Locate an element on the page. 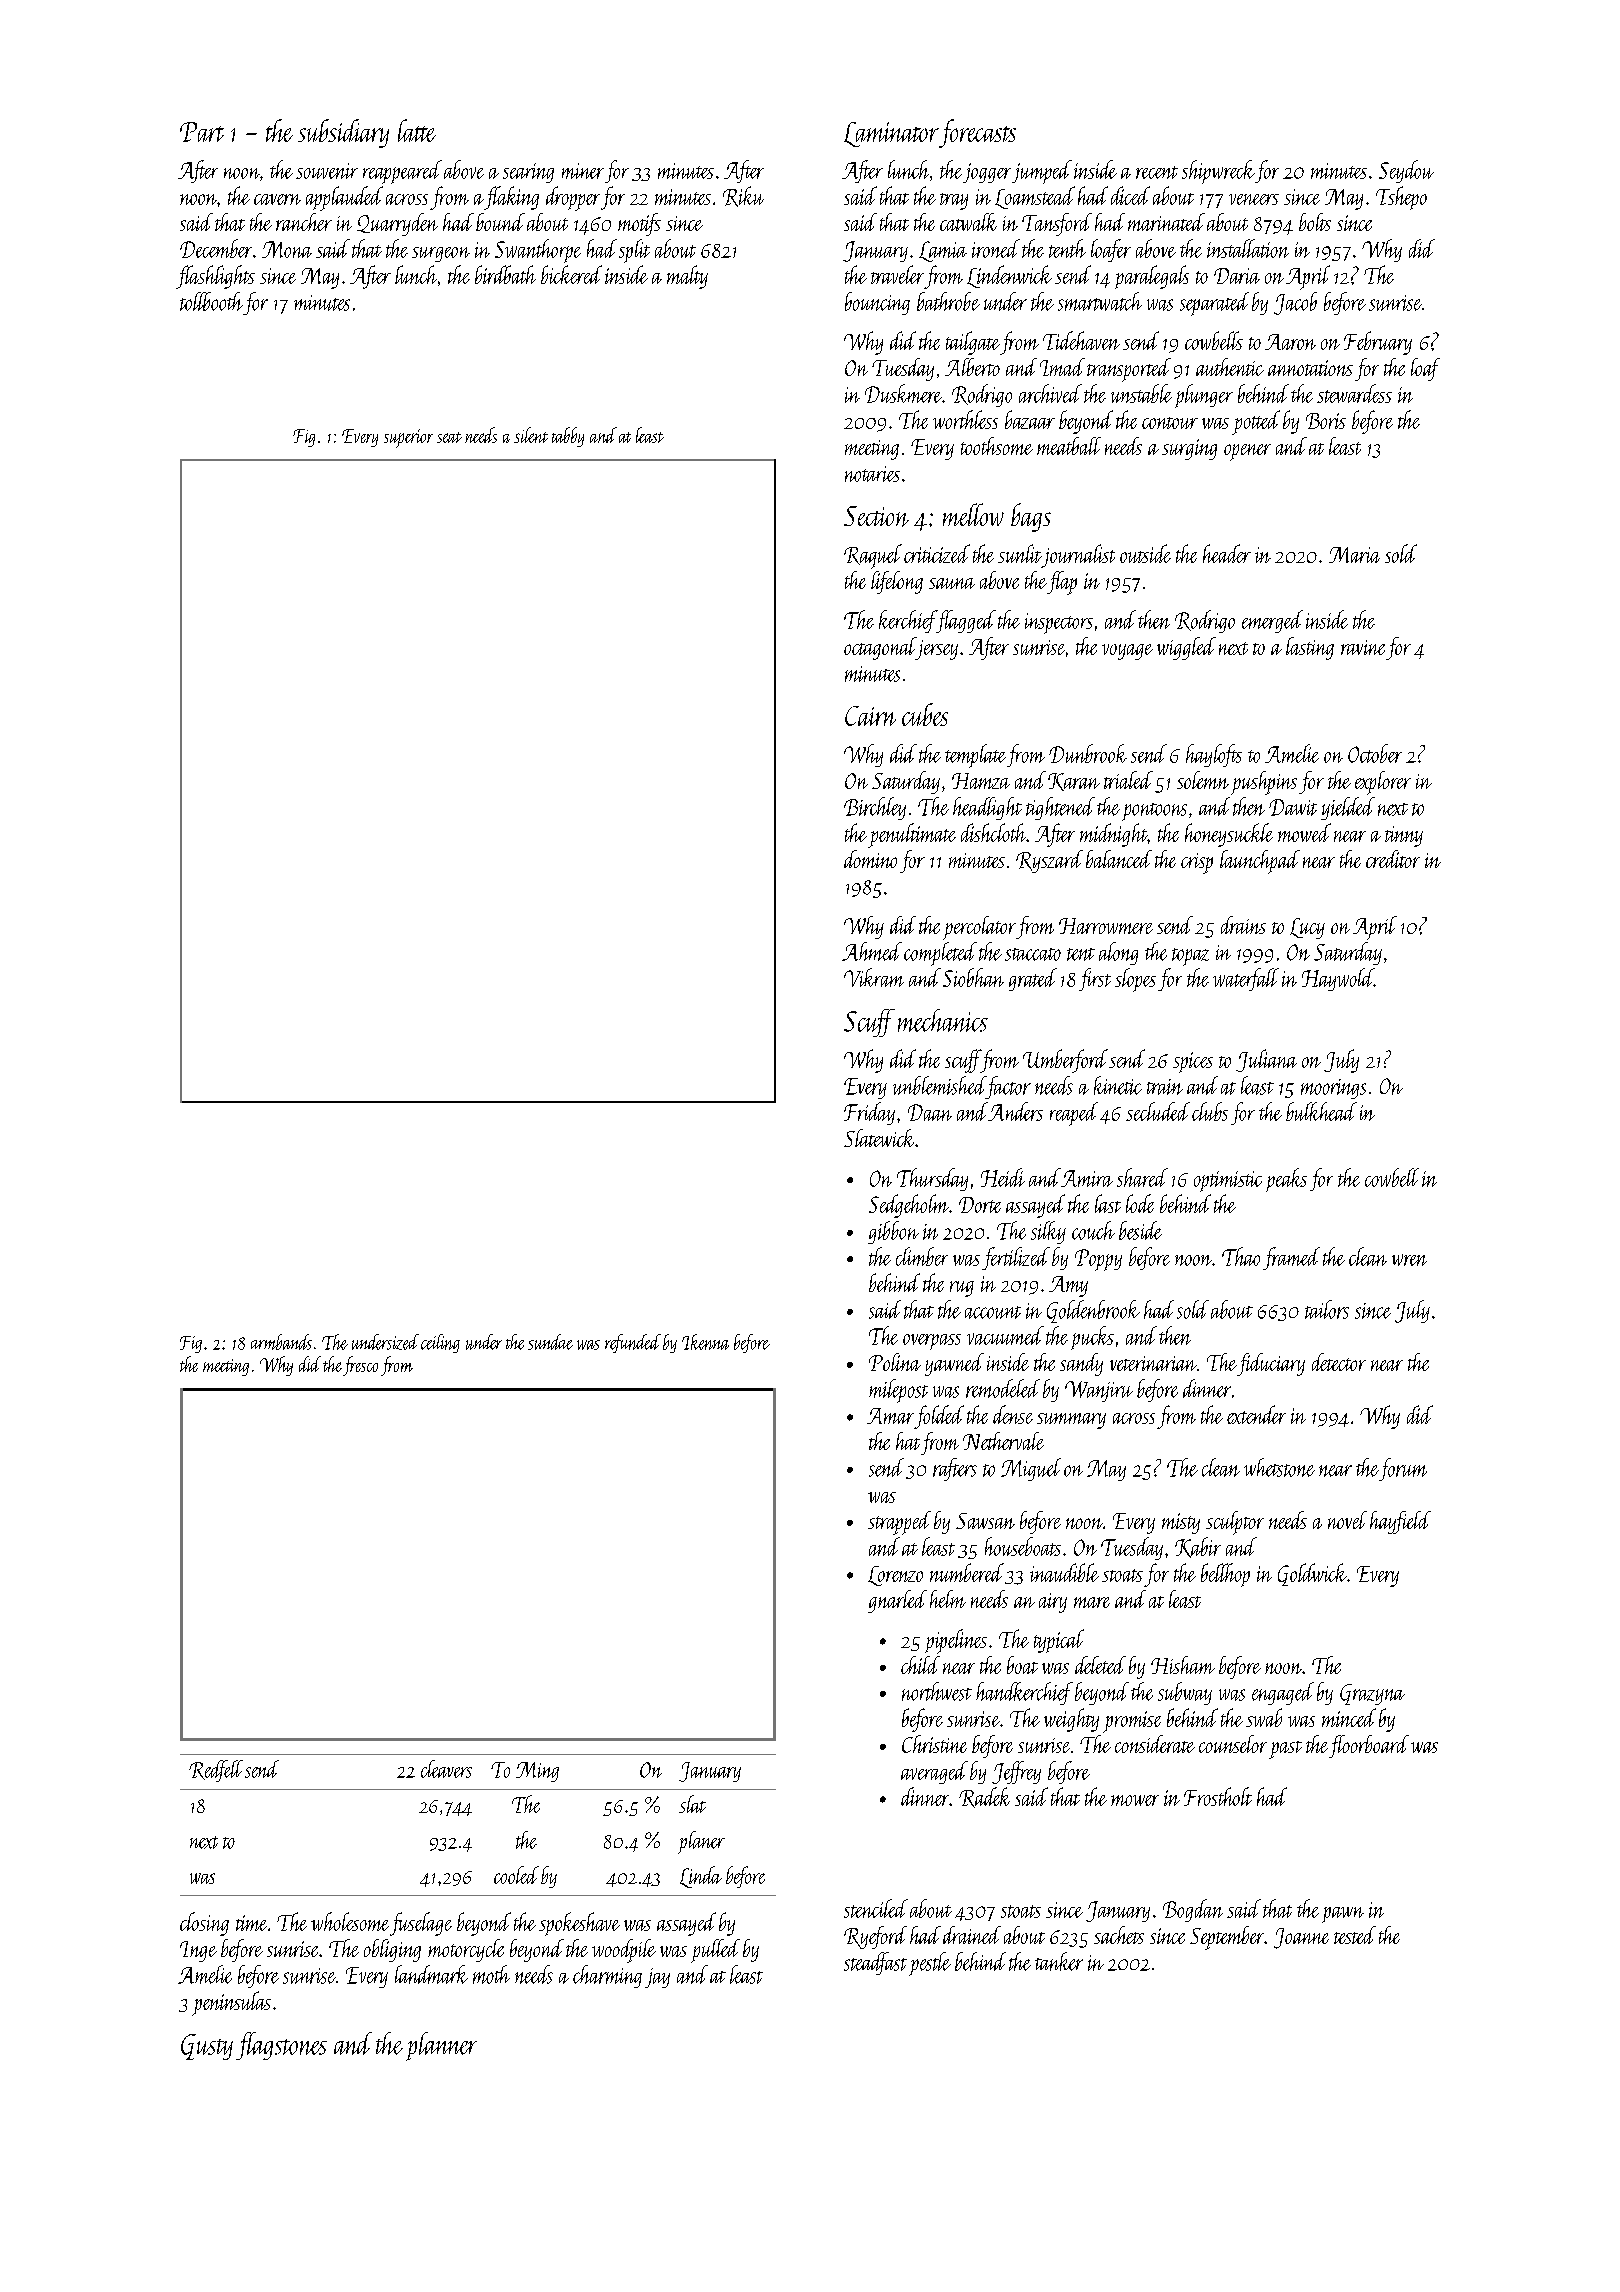 This page has height=2292, width=1620. closing is located at coordinates (204, 1924).
